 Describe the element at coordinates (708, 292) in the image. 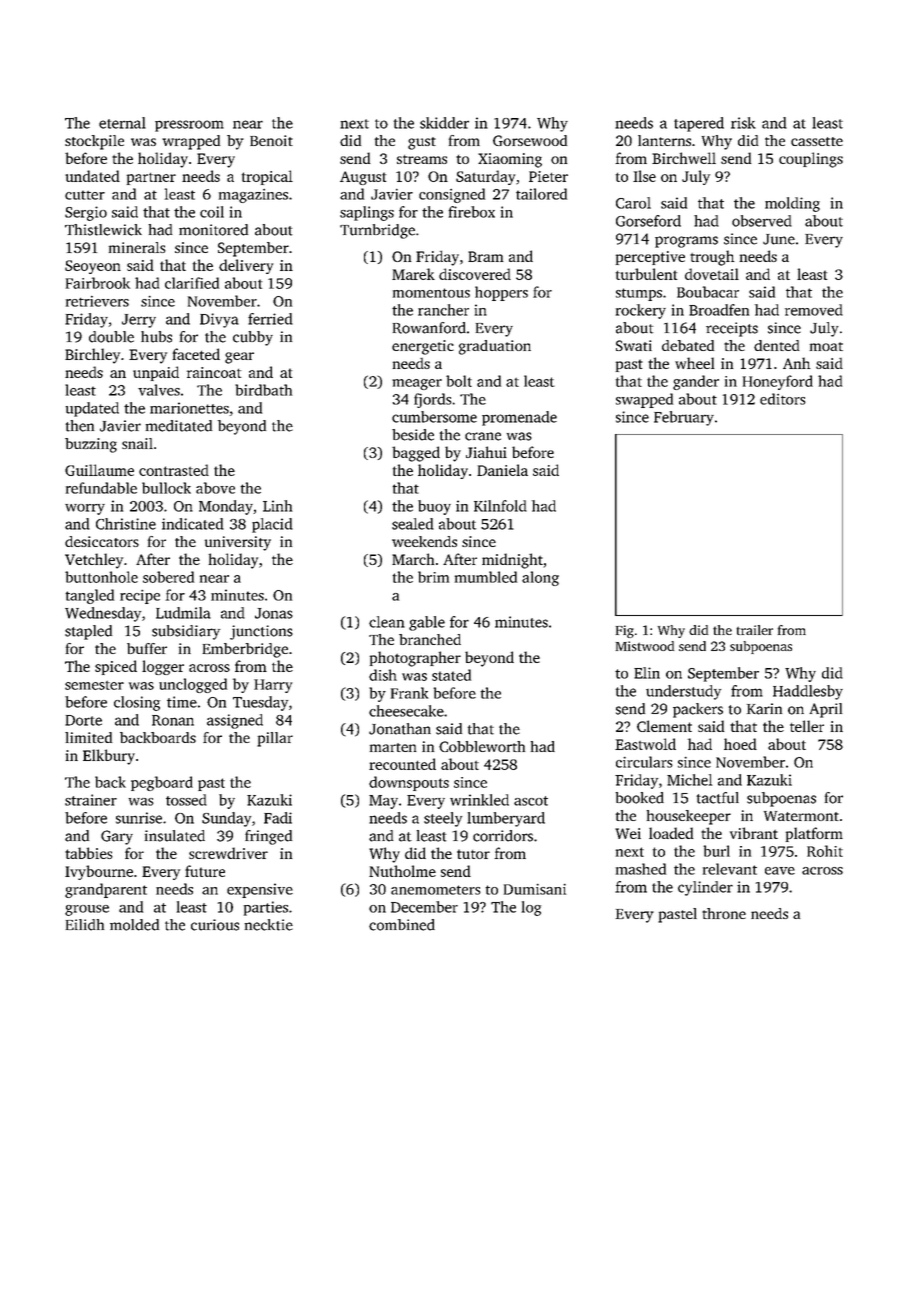

I see `Boubacar` at that location.
